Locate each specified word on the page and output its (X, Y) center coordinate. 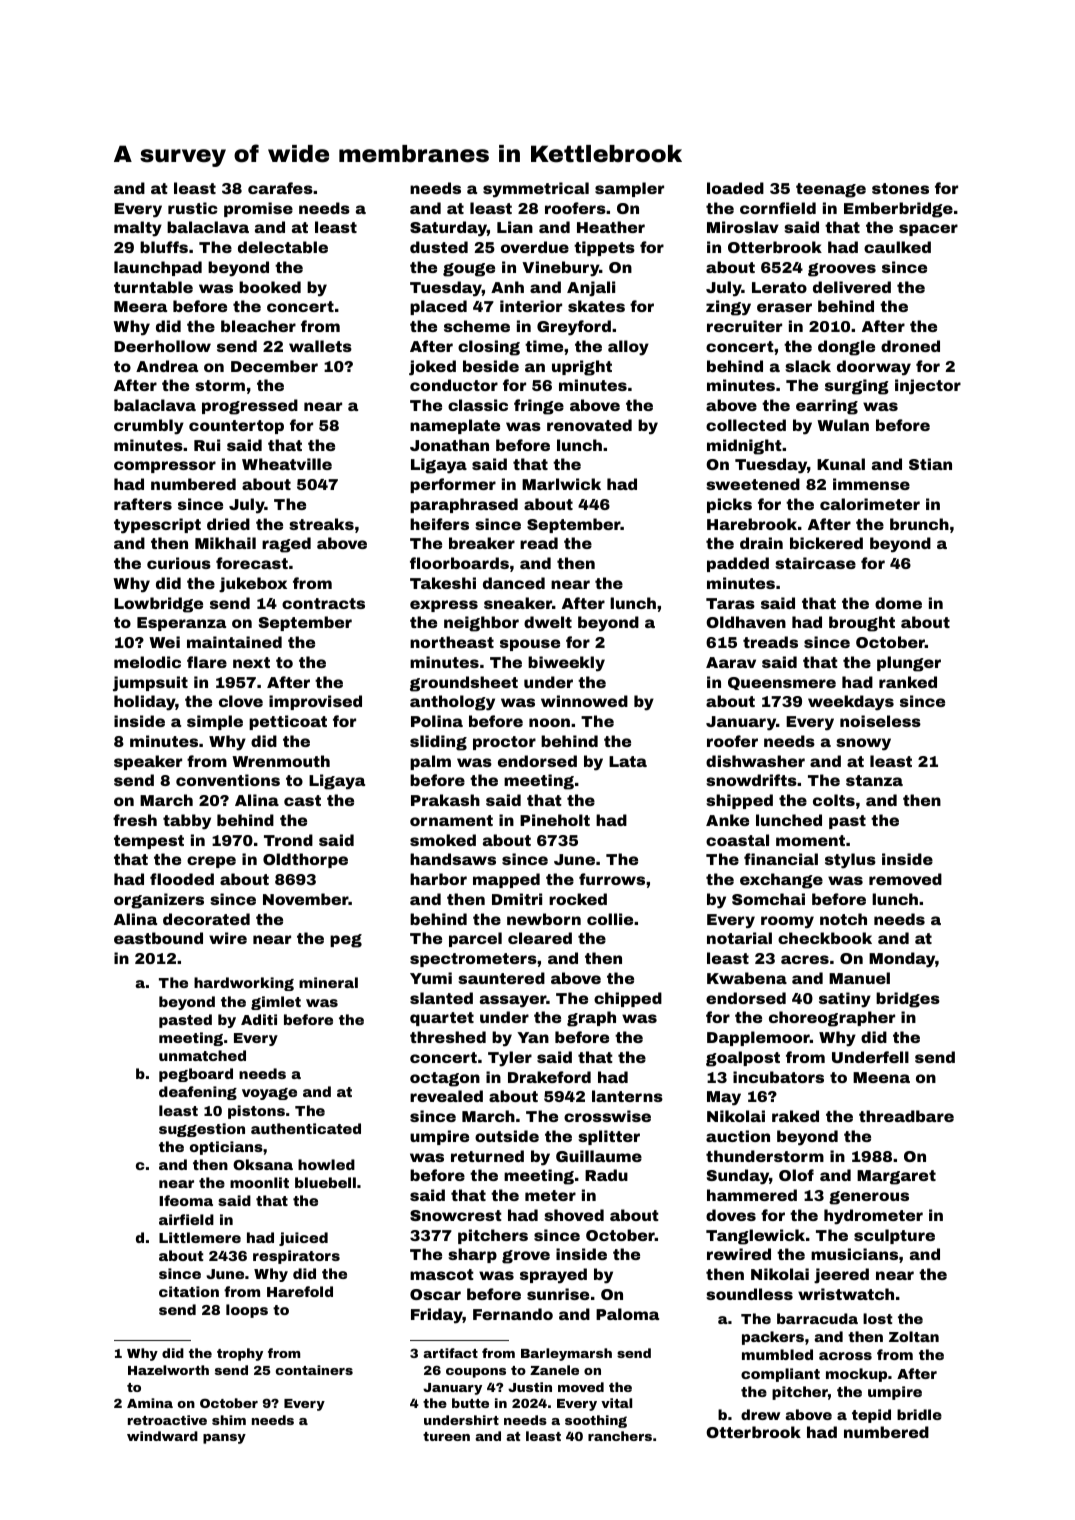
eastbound (158, 938)
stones (900, 188)
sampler (629, 189)
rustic (193, 208)
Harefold (300, 1291)
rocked (578, 899)
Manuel (859, 978)
